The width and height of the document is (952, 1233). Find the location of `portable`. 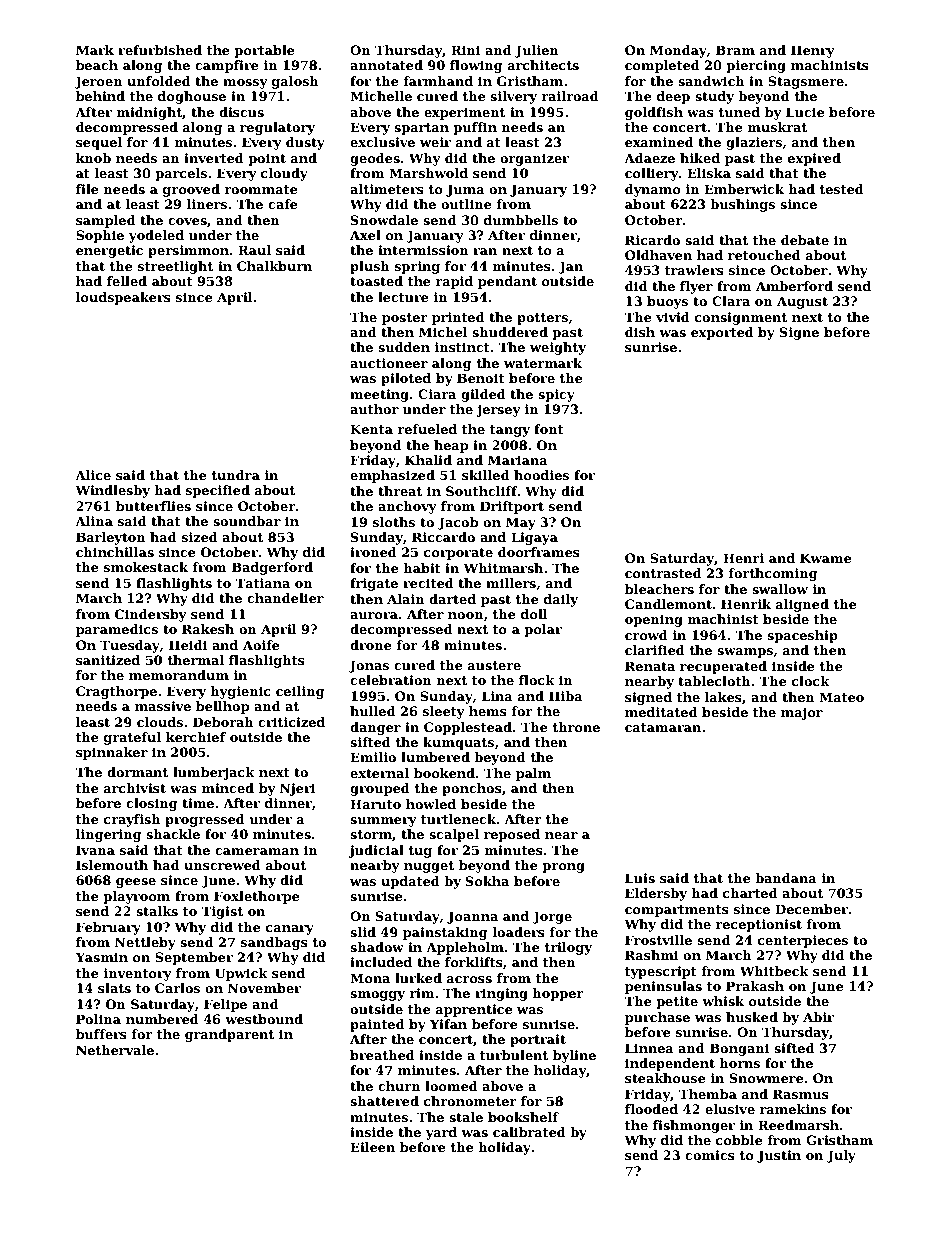

portable is located at coordinates (264, 51).
